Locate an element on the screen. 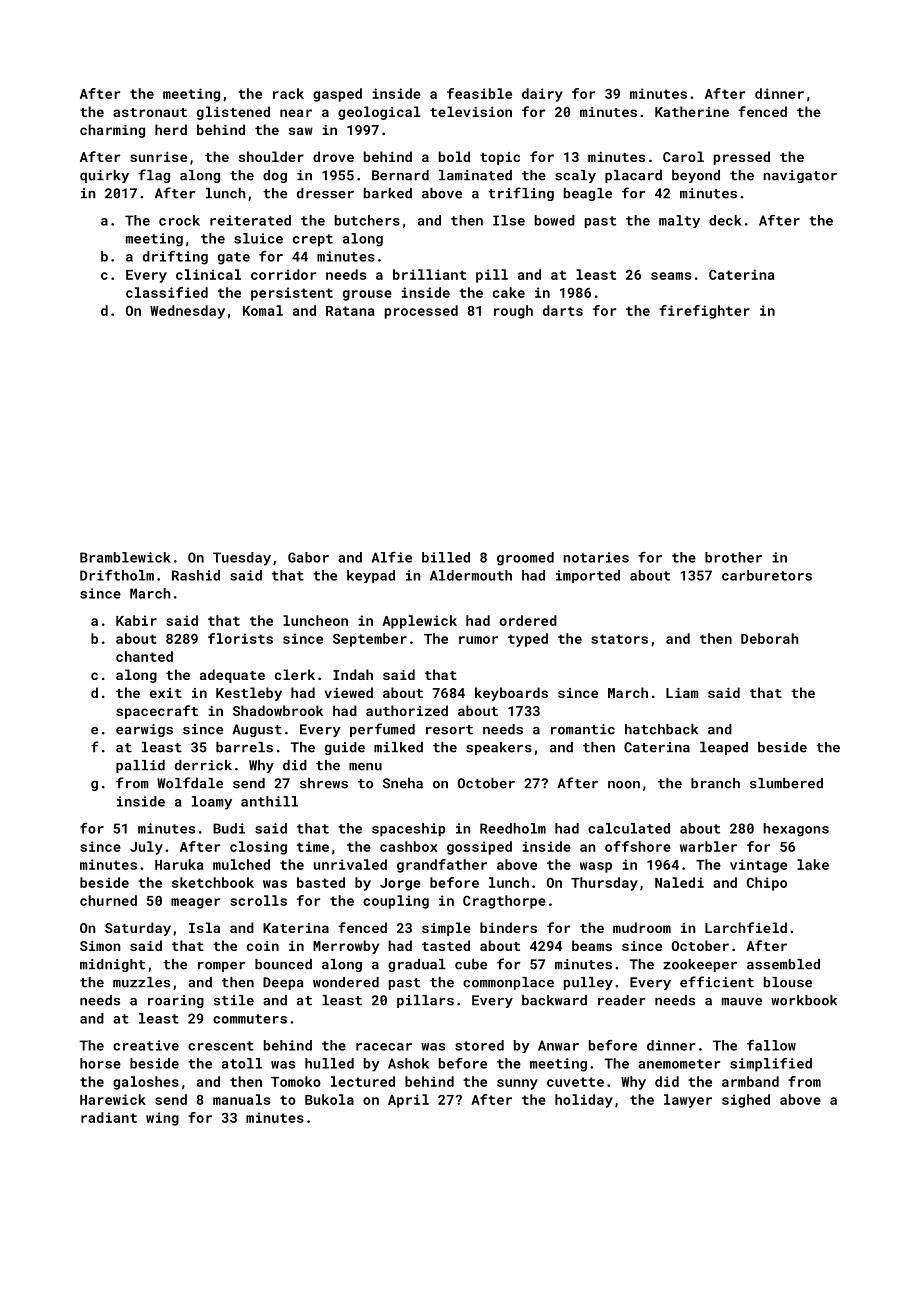 The image size is (924, 1314). slumbered is located at coordinates (786, 783).
